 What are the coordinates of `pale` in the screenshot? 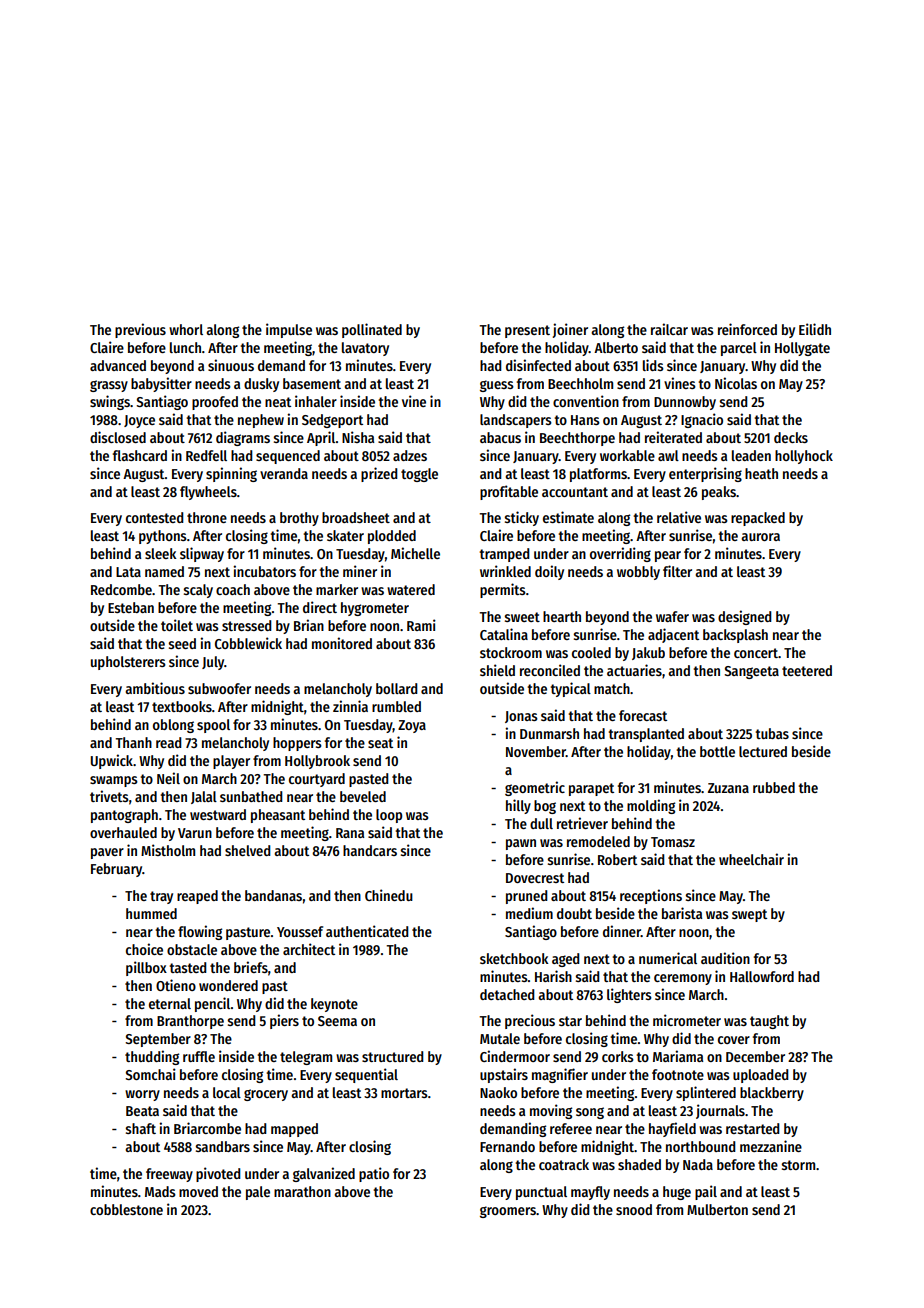 It's located at (258, 1193).
